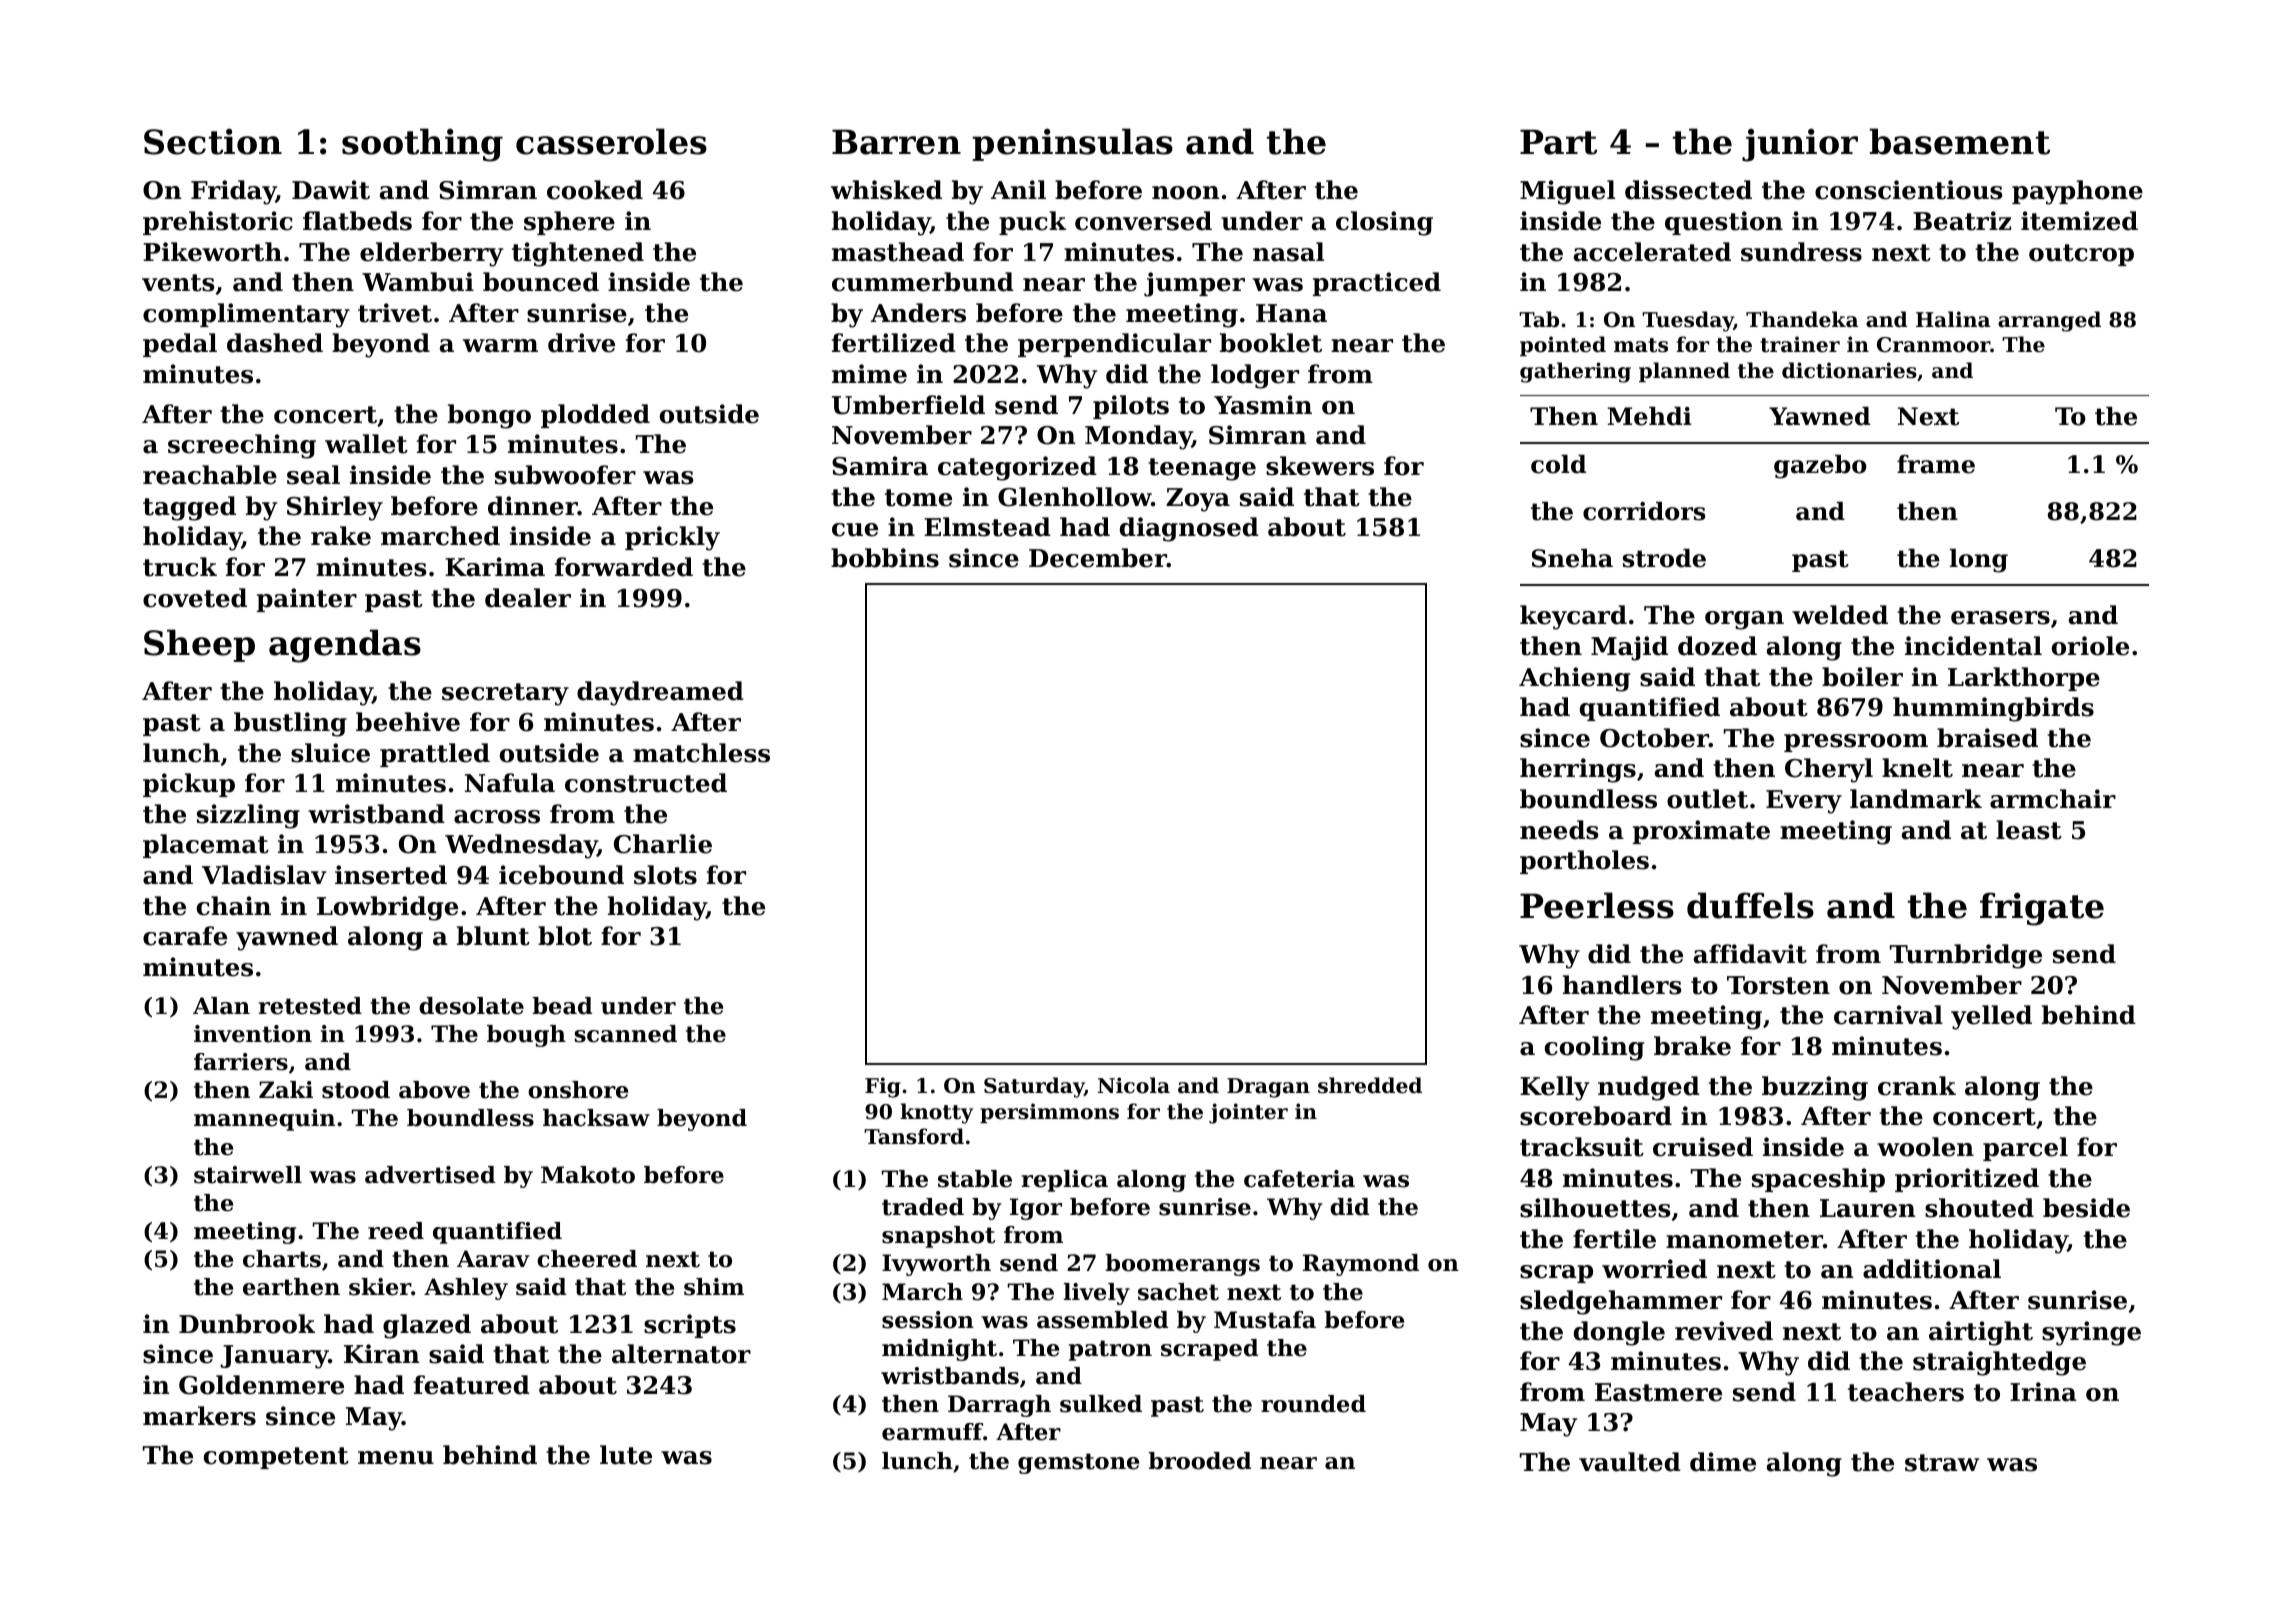 Image resolution: width=2292 pixels, height=1620 pixels. Describe the element at coordinates (505, 694) in the screenshot. I see `secretary` at that location.
